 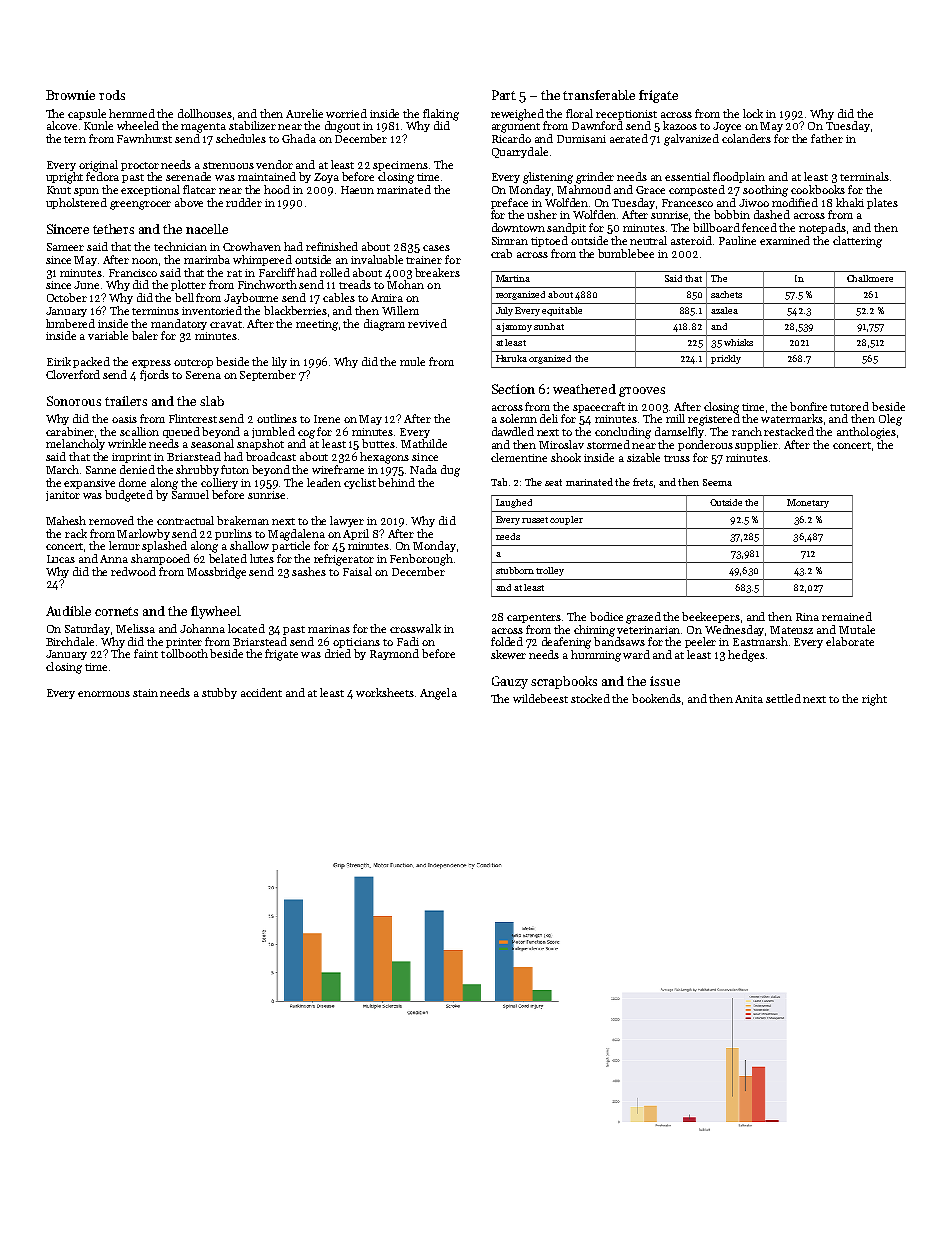 What do you see at coordinates (75, 444) in the screenshot?
I see `melancholy` at bounding box center [75, 444].
